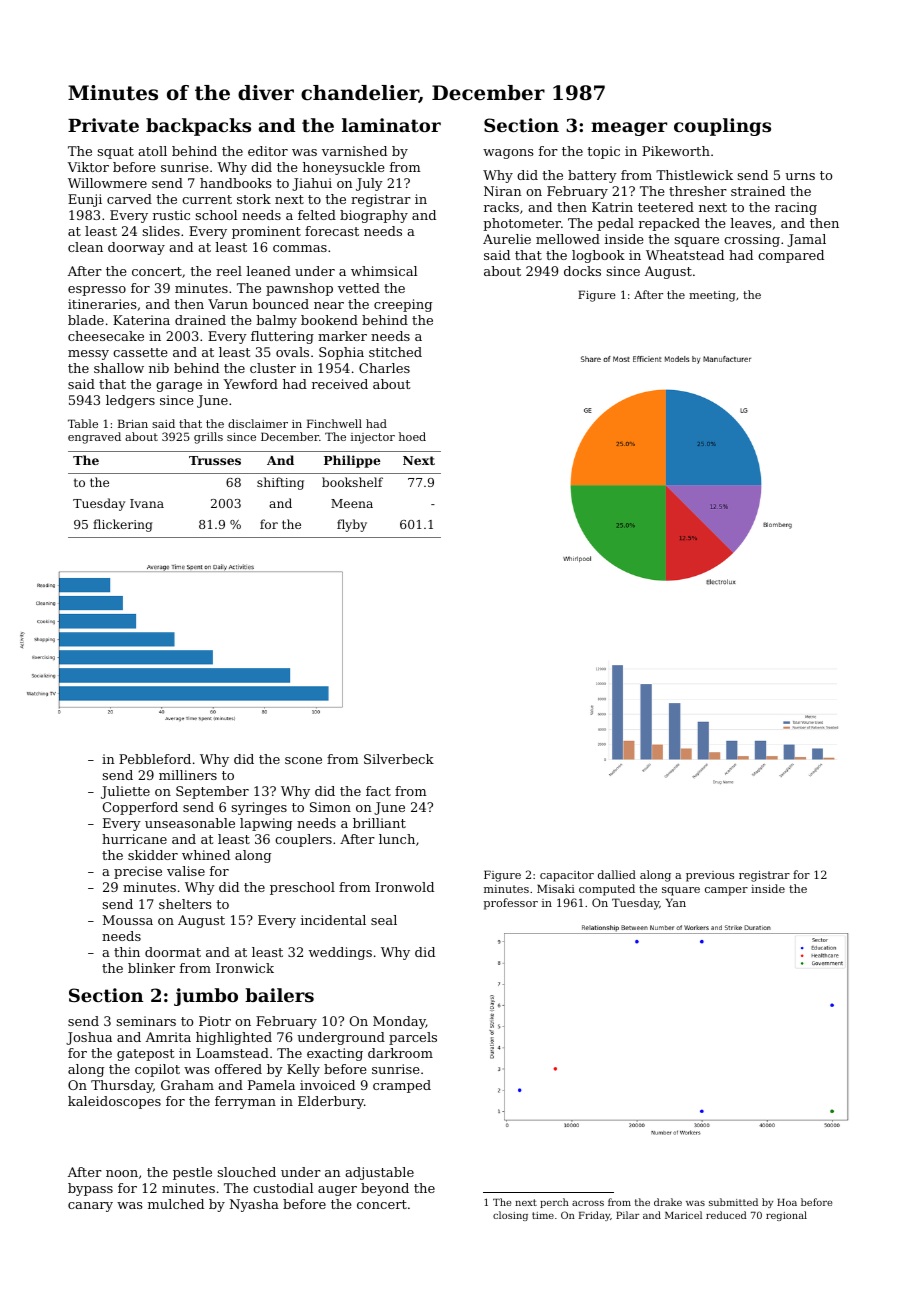 The height and width of the screenshot is (1308, 924). Describe the element at coordinates (510, 1216) in the screenshot. I see `closing` at that location.
